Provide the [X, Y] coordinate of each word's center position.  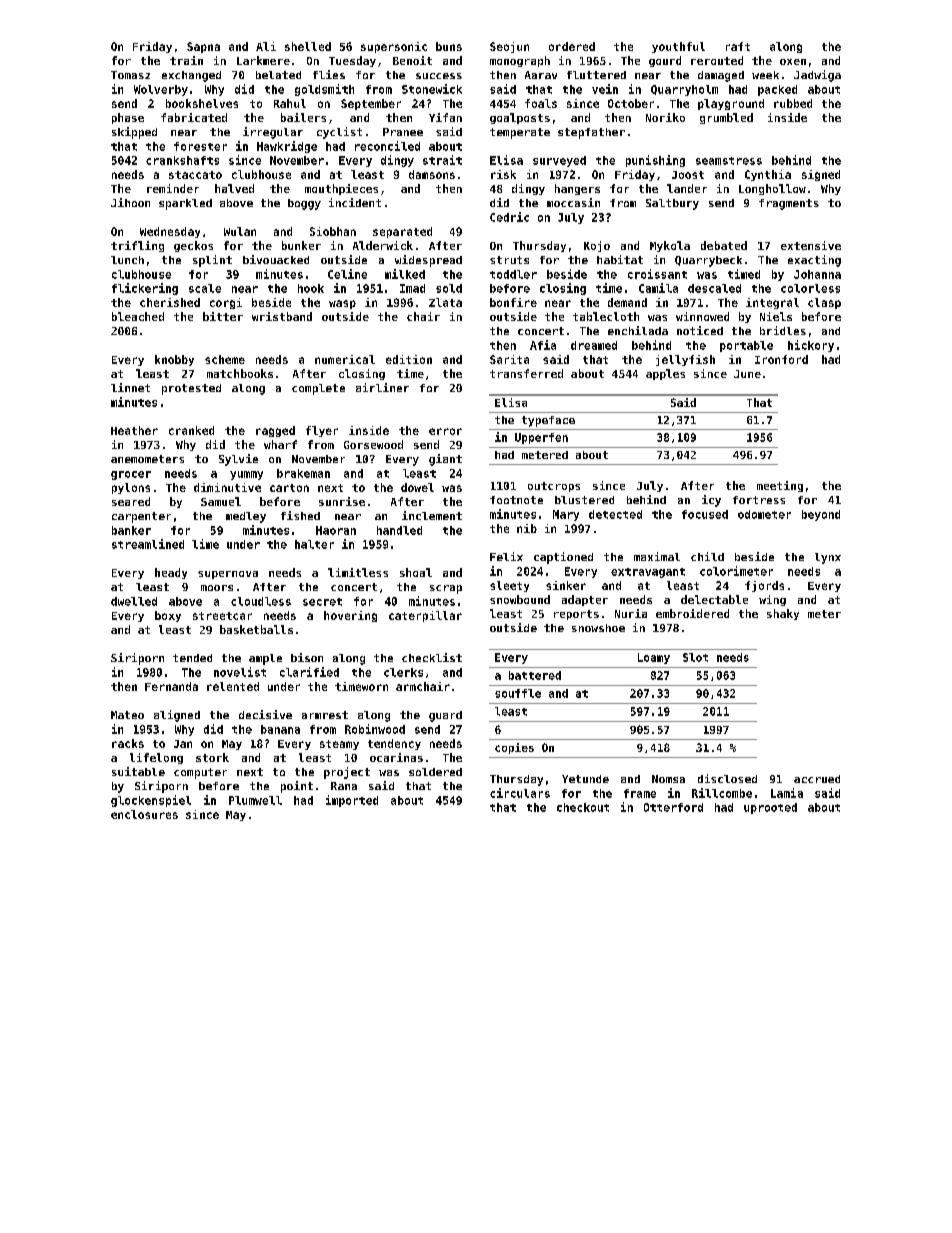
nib [527, 528]
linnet [130, 387]
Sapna [203, 47]
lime [205, 544]
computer [200, 773]
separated [402, 232]
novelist [240, 672]
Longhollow [772, 189]
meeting [780, 486]
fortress [759, 500]
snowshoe [598, 628]
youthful [678, 47]
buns [449, 46]
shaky [783, 614]
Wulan [240, 231]
